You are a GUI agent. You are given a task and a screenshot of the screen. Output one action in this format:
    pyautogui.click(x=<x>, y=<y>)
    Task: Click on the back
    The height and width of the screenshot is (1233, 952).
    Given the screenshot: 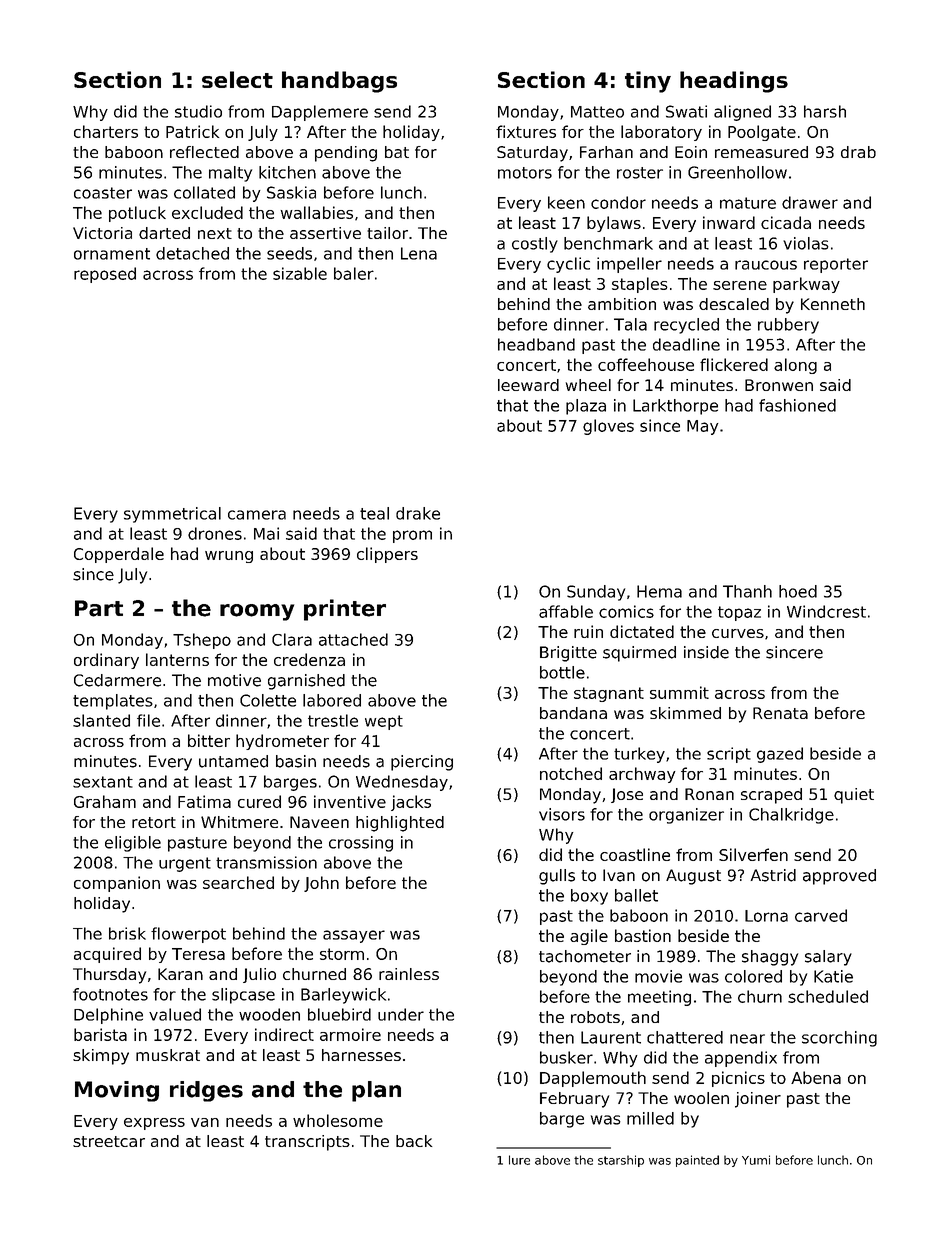 What is the action you would take?
    pyautogui.click(x=414, y=1141)
